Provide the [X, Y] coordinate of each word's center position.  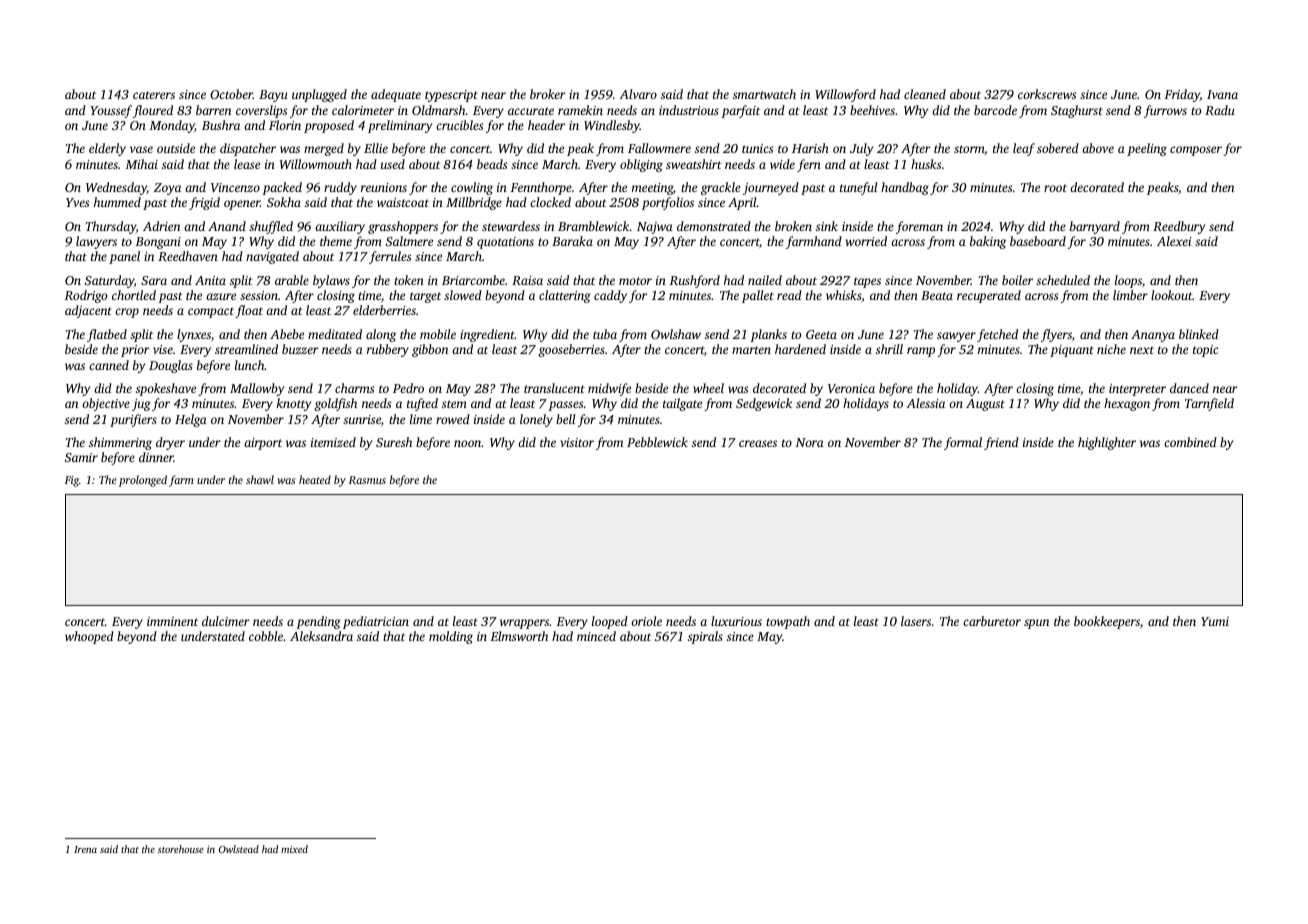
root [1055, 188]
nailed [765, 280]
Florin [285, 125]
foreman [919, 227]
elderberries [384, 310]
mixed [294, 849]
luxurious [736, 621]
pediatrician [376, 622]
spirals [705, 637]
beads [492, 164]
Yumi [1215, 621]
